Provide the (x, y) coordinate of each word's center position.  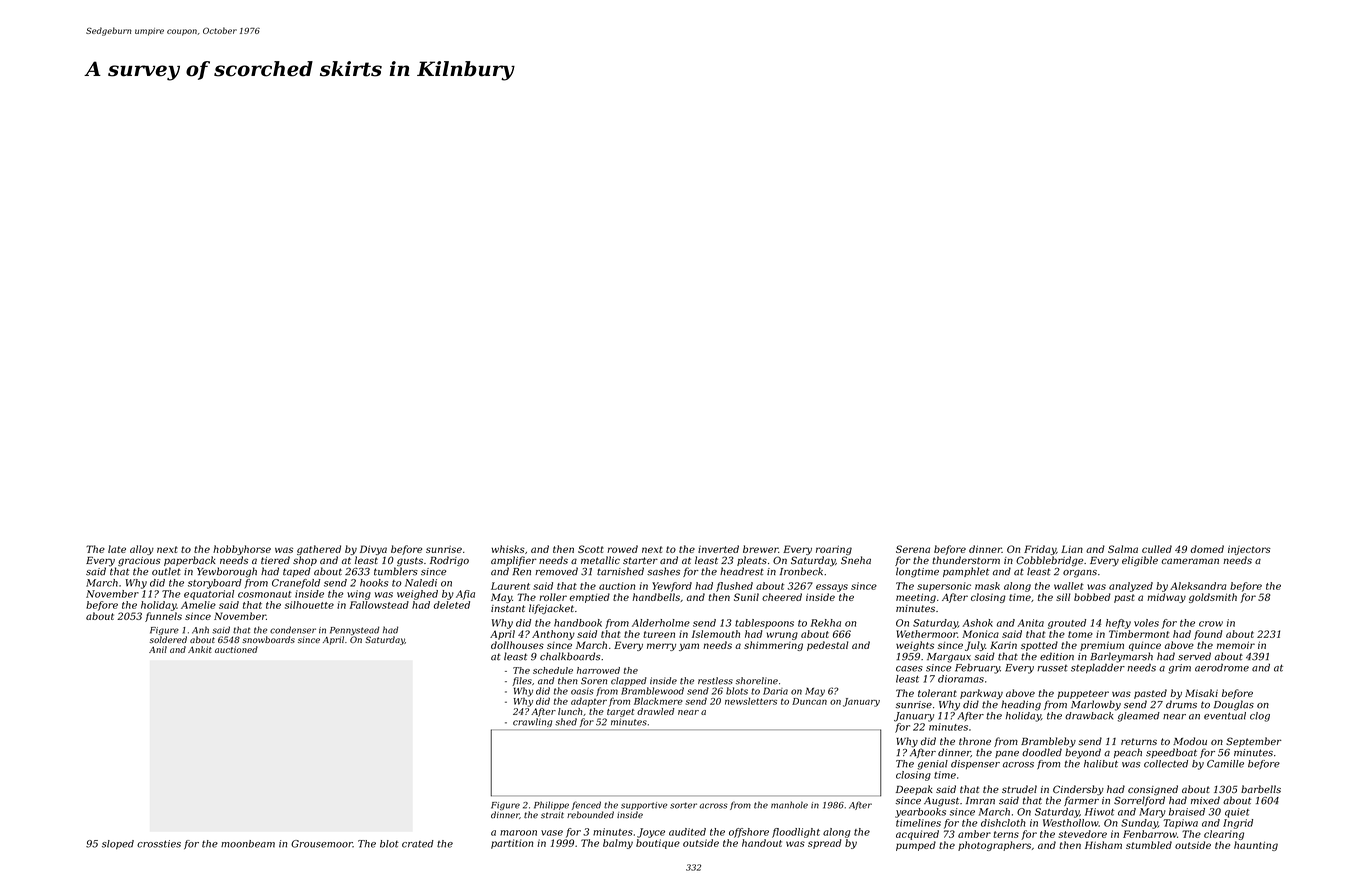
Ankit (200, 649)
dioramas (961, 679)
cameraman (1190, 561)
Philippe (551, 805)
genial (933, 765)
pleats (752, 561)
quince (1145, 646)
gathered (319, 550)
